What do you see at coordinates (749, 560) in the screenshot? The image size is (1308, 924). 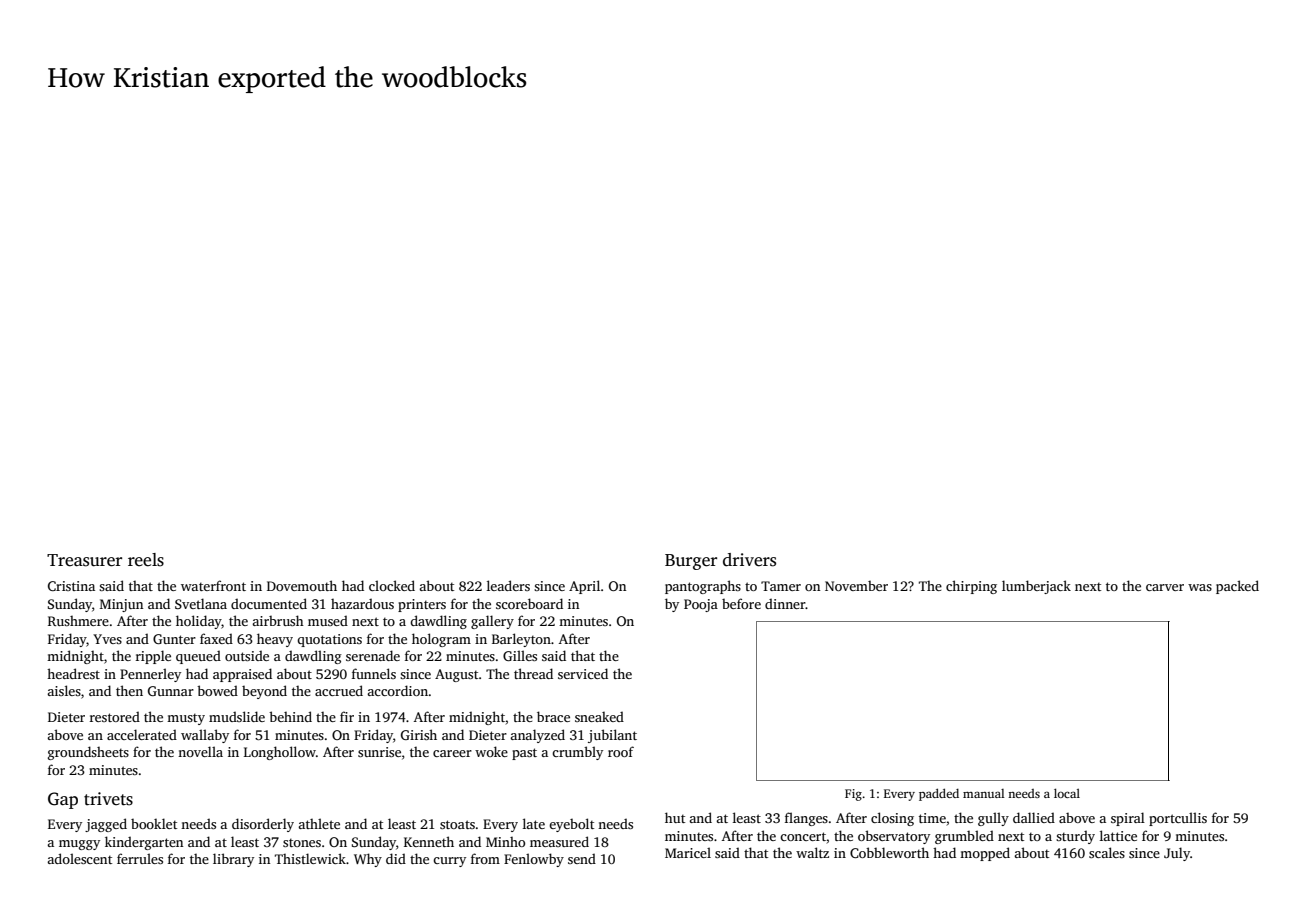 I see `drivers` at bounding box center [749, 560].
